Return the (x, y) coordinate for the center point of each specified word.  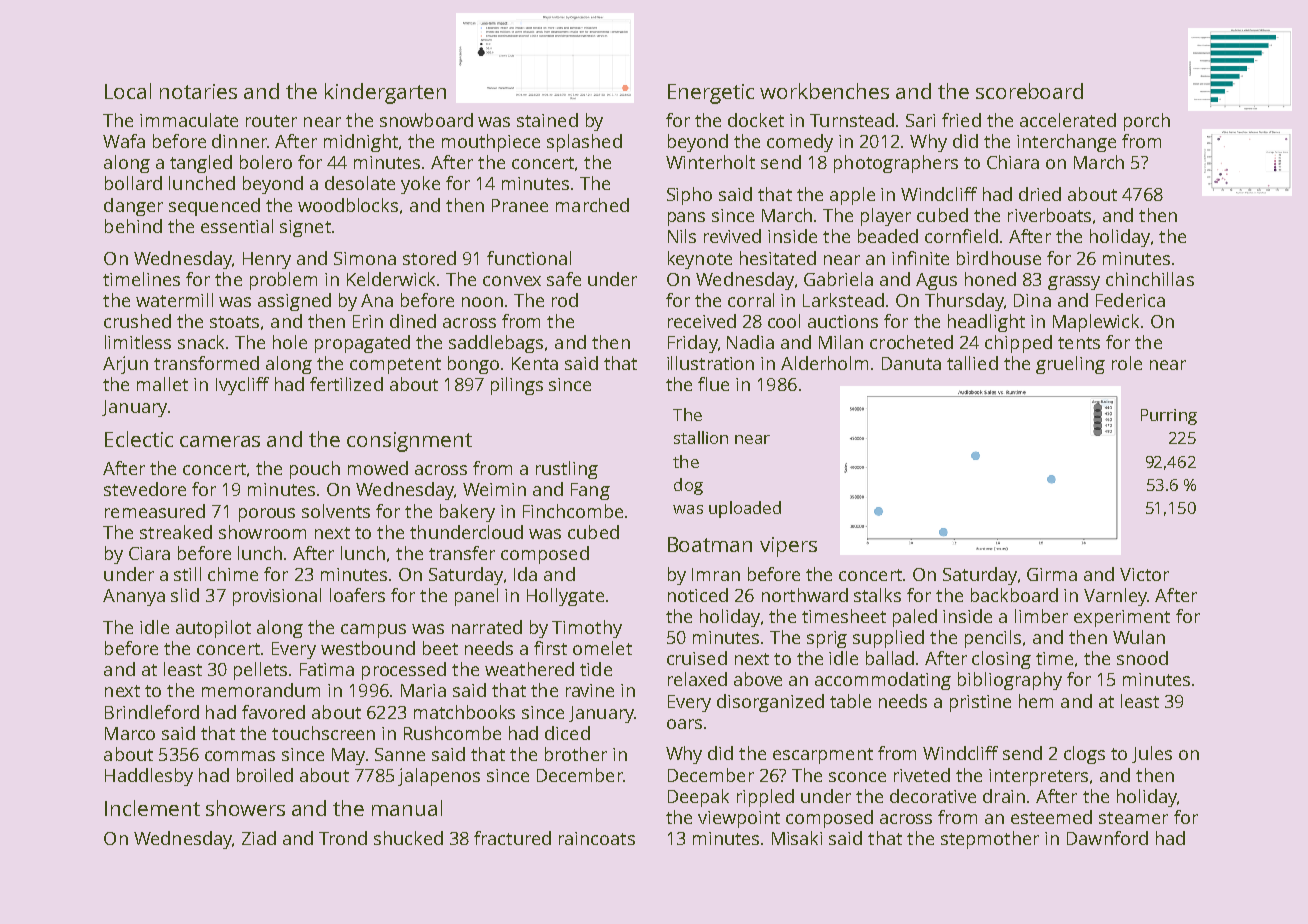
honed (990, 279)
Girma (1052, 574)
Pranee (520, 205)
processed (404, 671)
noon (482, 302)
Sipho (689, 196)
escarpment (823, 756)
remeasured (155, 511)
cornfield (961, 236)
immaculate (189, 120)
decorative (933, 796)
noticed (698, 595)
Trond (343, 838)
